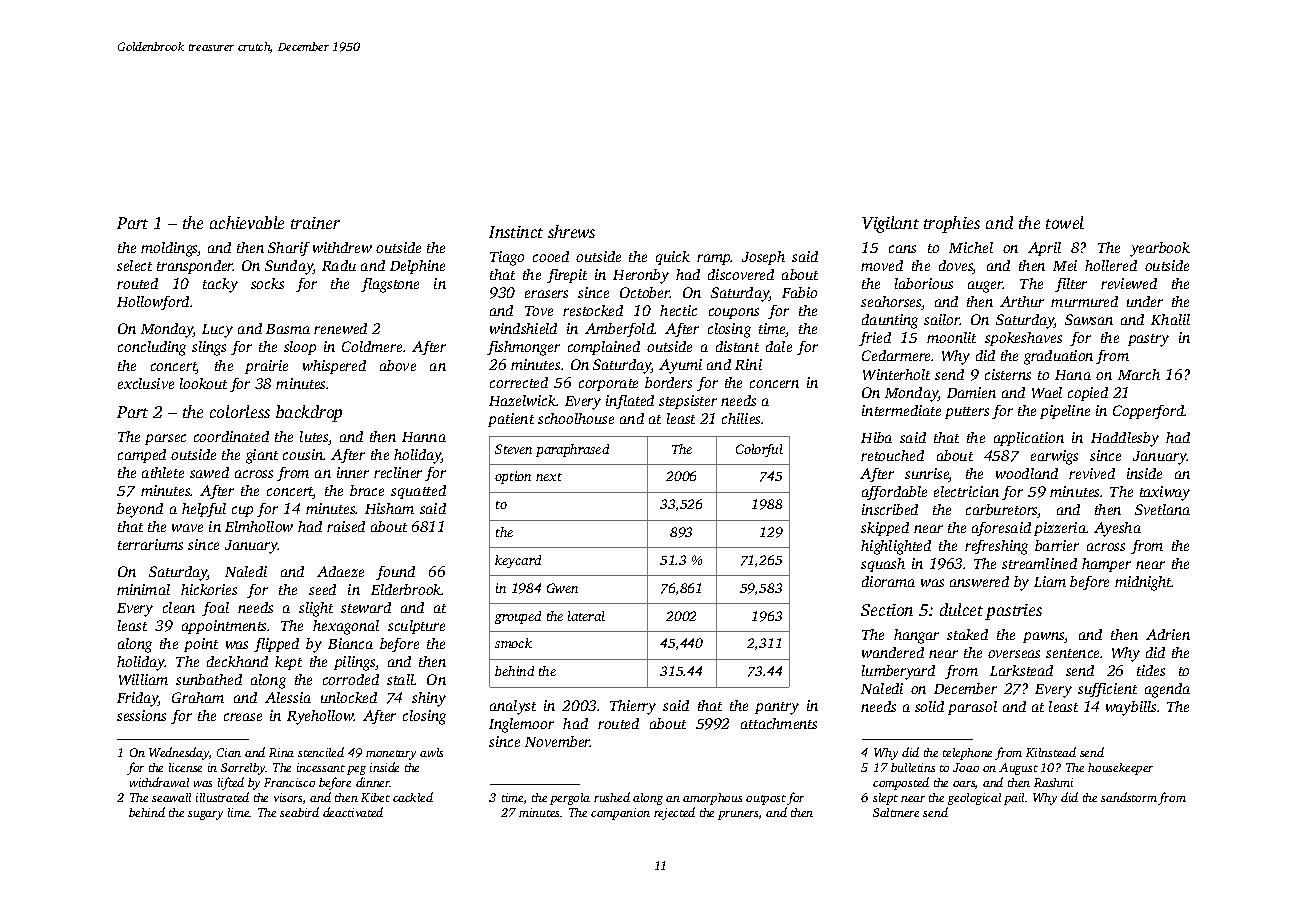  What do you see at coordinates (1129, 797) in the document?
I see `sandstorm` at bounding box center [1129, 797].
